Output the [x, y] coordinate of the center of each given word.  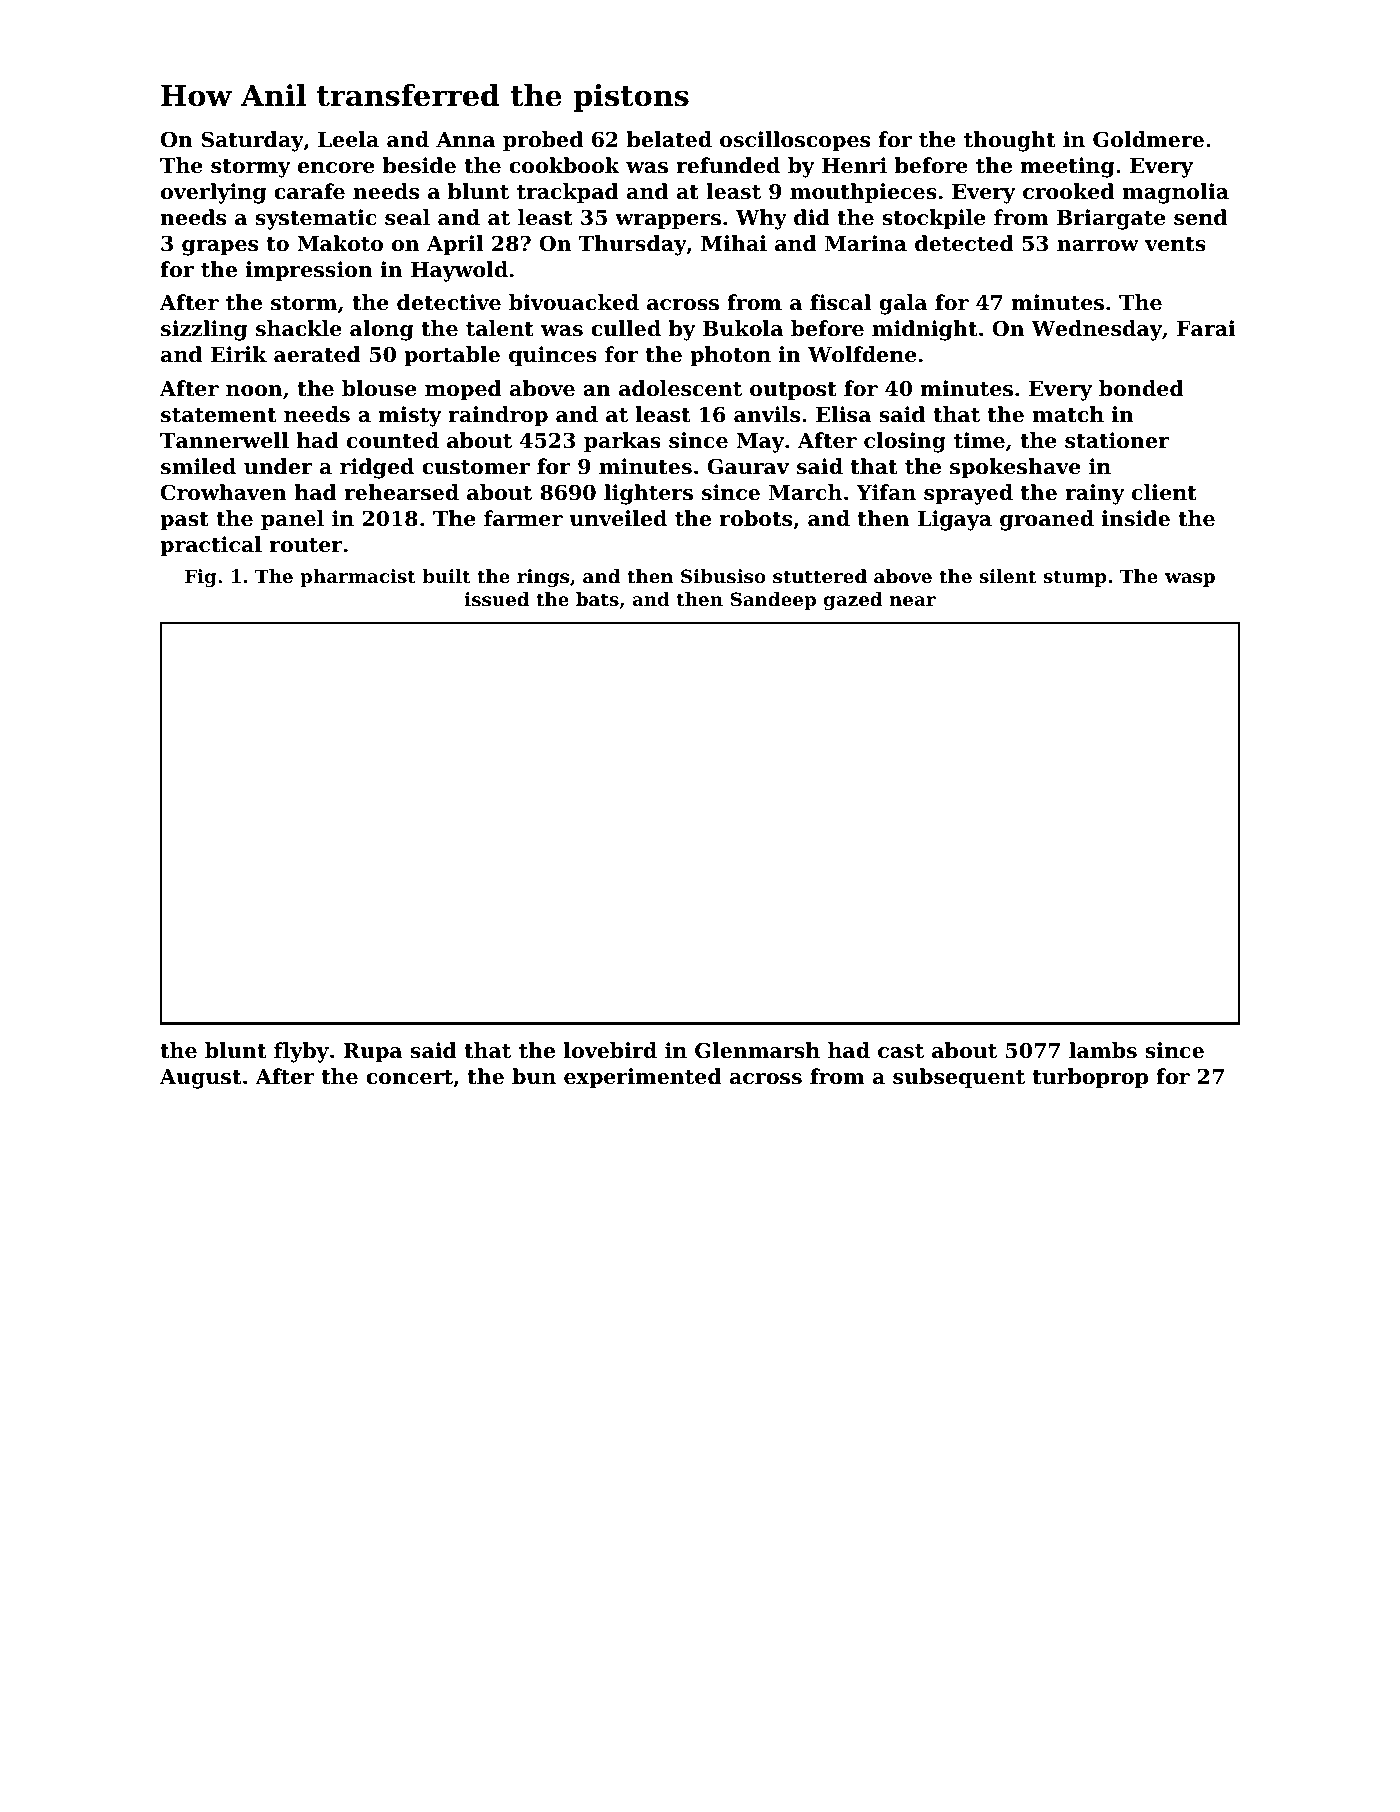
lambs [1103, 1050]
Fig [200, 578]
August [200, 1079]
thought [1009, 141]
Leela [348, 139]
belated [669, 139]
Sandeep [773, 601]
